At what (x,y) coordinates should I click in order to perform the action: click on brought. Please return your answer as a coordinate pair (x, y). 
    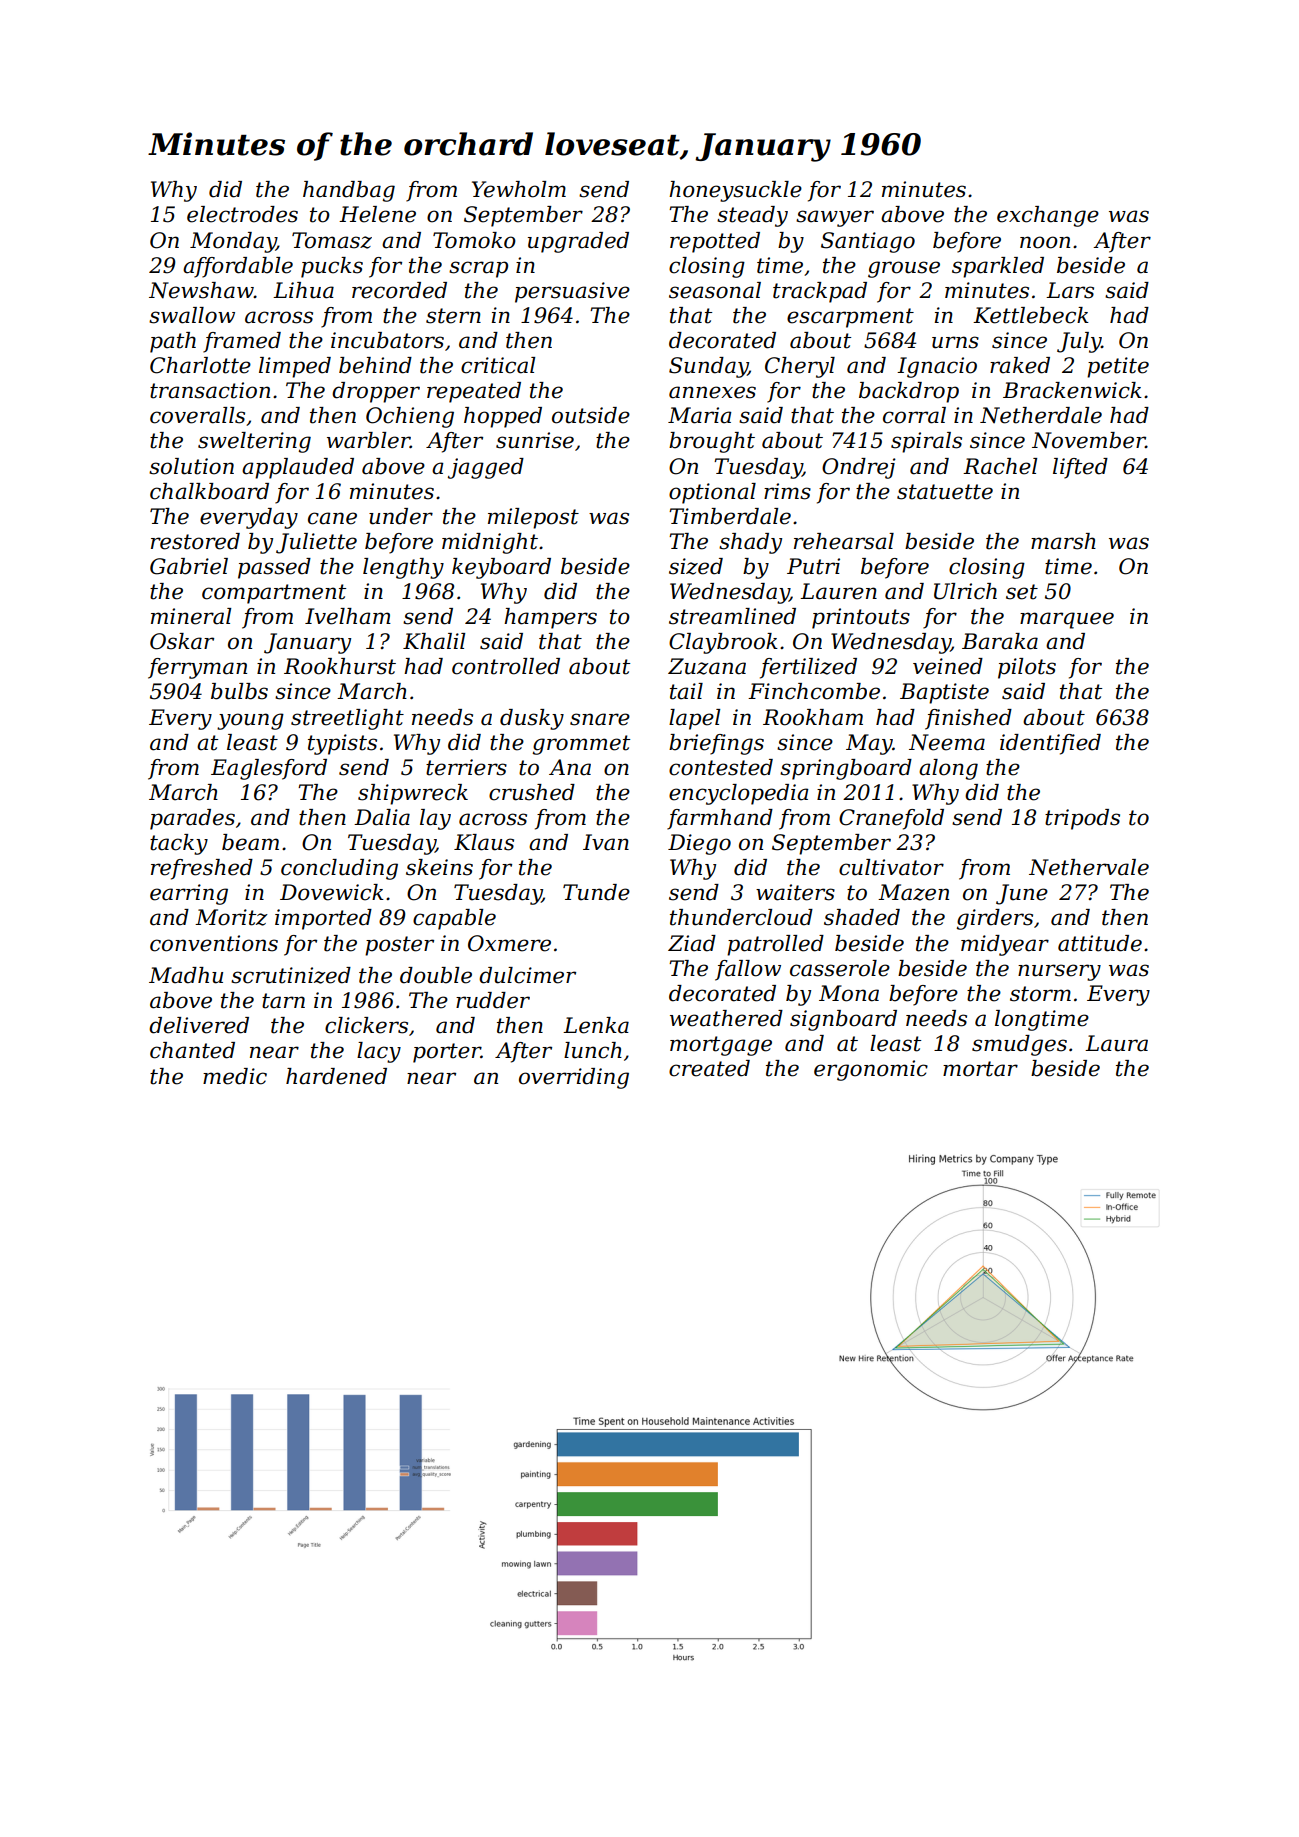
    Looking at the image, I should click on (712, 442).
